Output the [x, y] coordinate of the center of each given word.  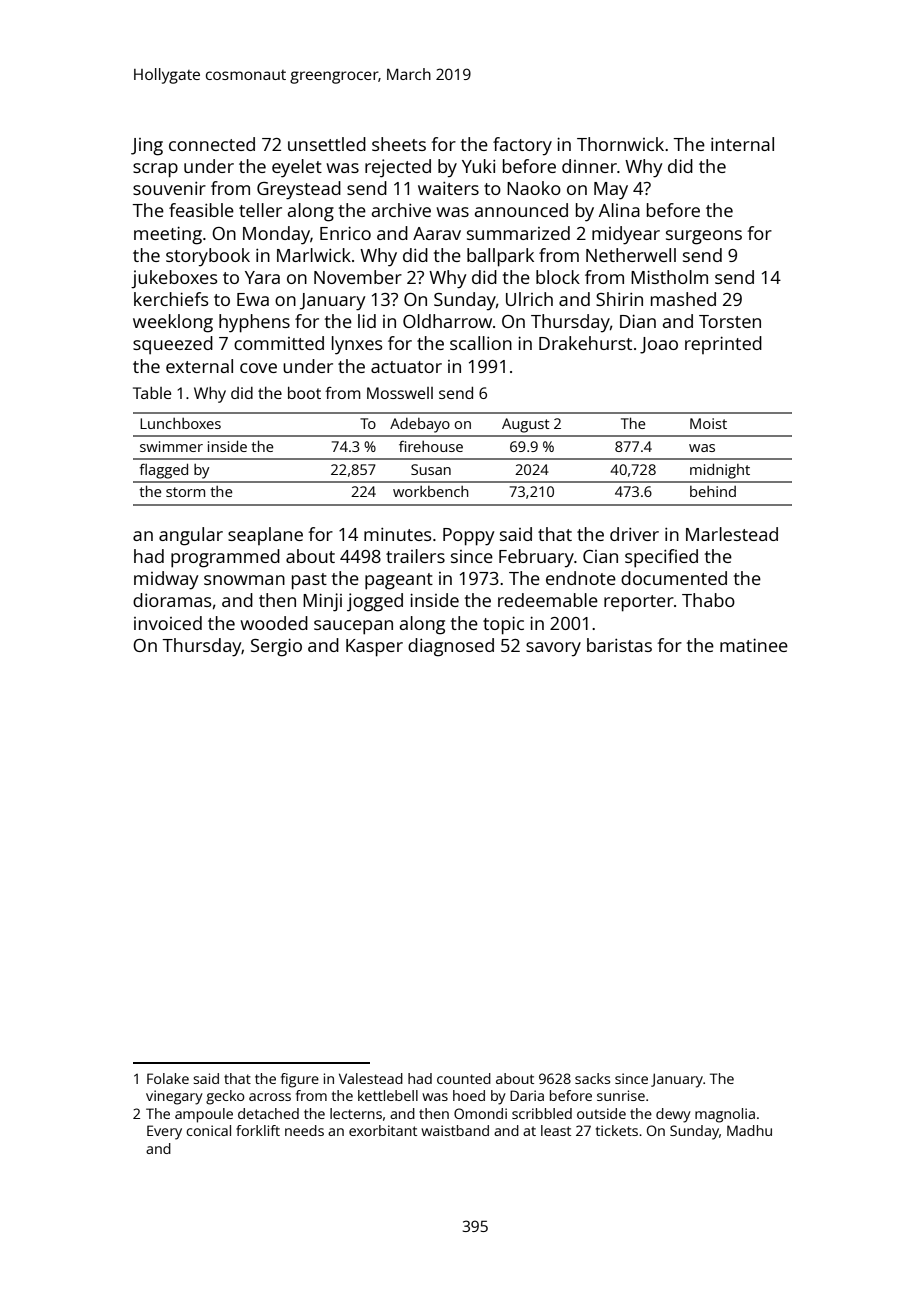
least [556, 1130]
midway [166, 580]
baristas [619, 645]
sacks [592, 1078]
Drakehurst [585, 343]
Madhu [749, 1130]
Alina [619, 210]
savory [553, 649]
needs [304, 1130]
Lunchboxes [180, 423]
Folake [168, 1078]
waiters [448, 188]
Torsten [730, 321]
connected [212, 144]
